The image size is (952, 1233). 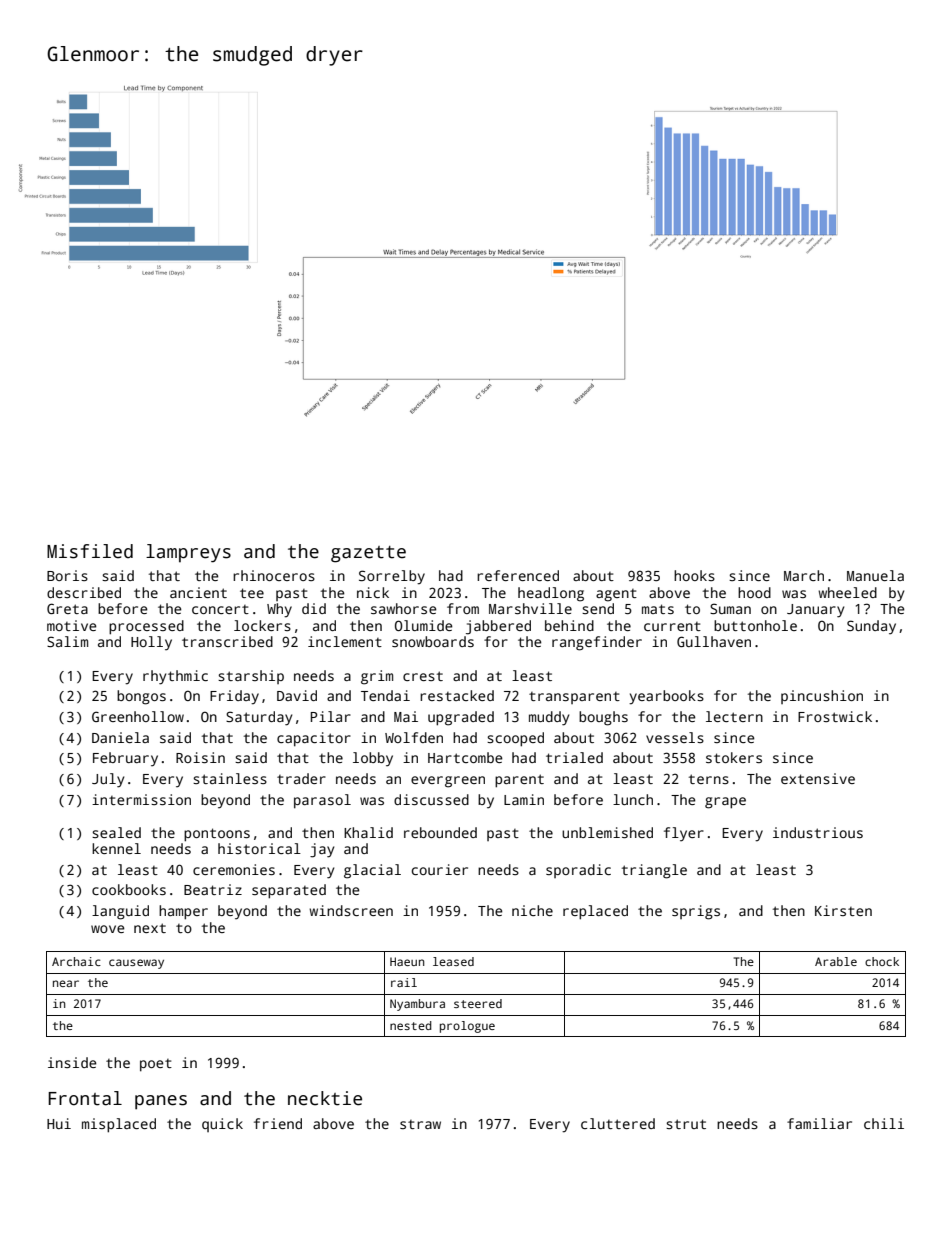 I want to click on industrious, so click(x=818, y=832).
